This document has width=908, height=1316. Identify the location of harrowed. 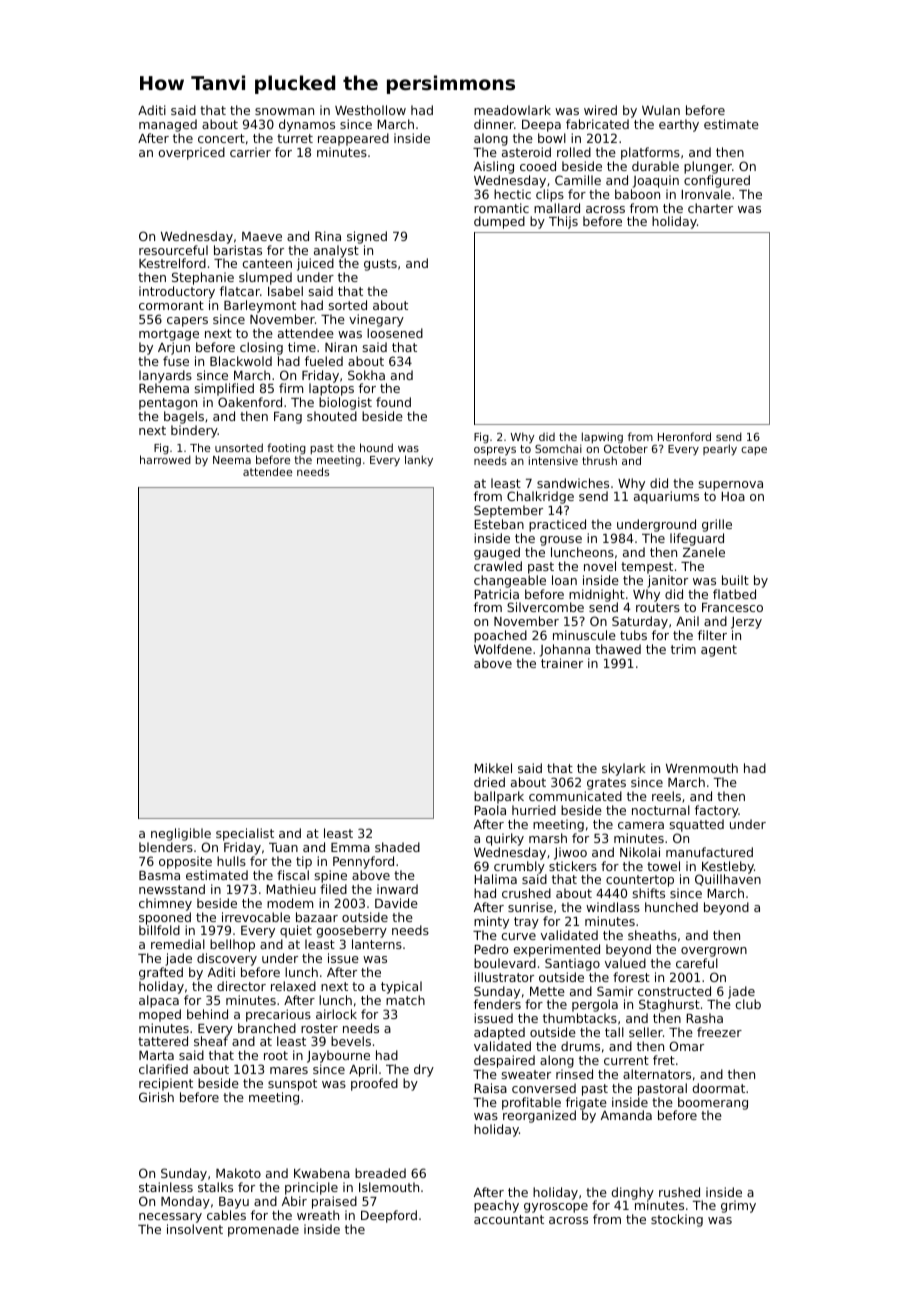
(165, 459).
